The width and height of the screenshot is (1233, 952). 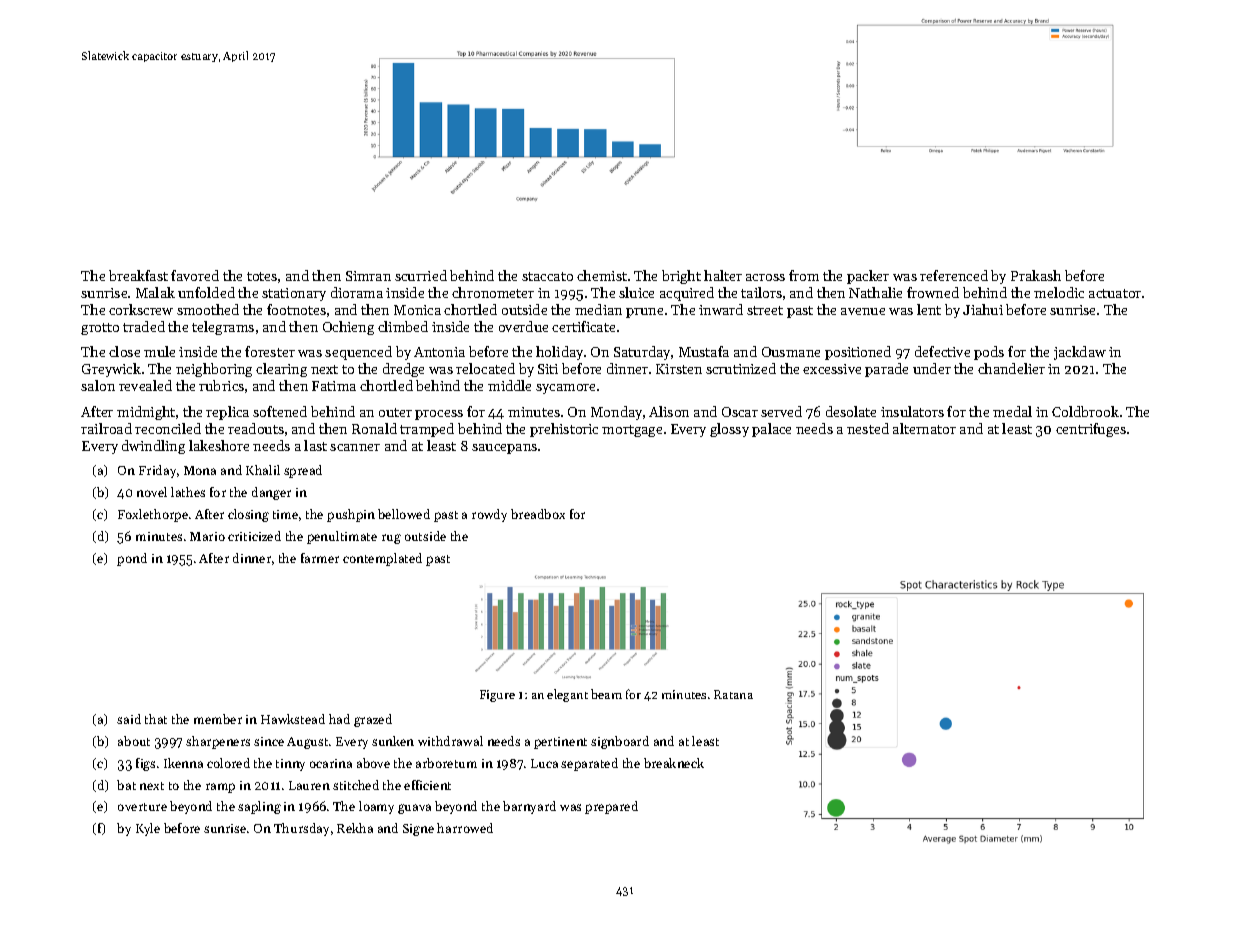 I want to click on pond, so click(x=132, y=559).
